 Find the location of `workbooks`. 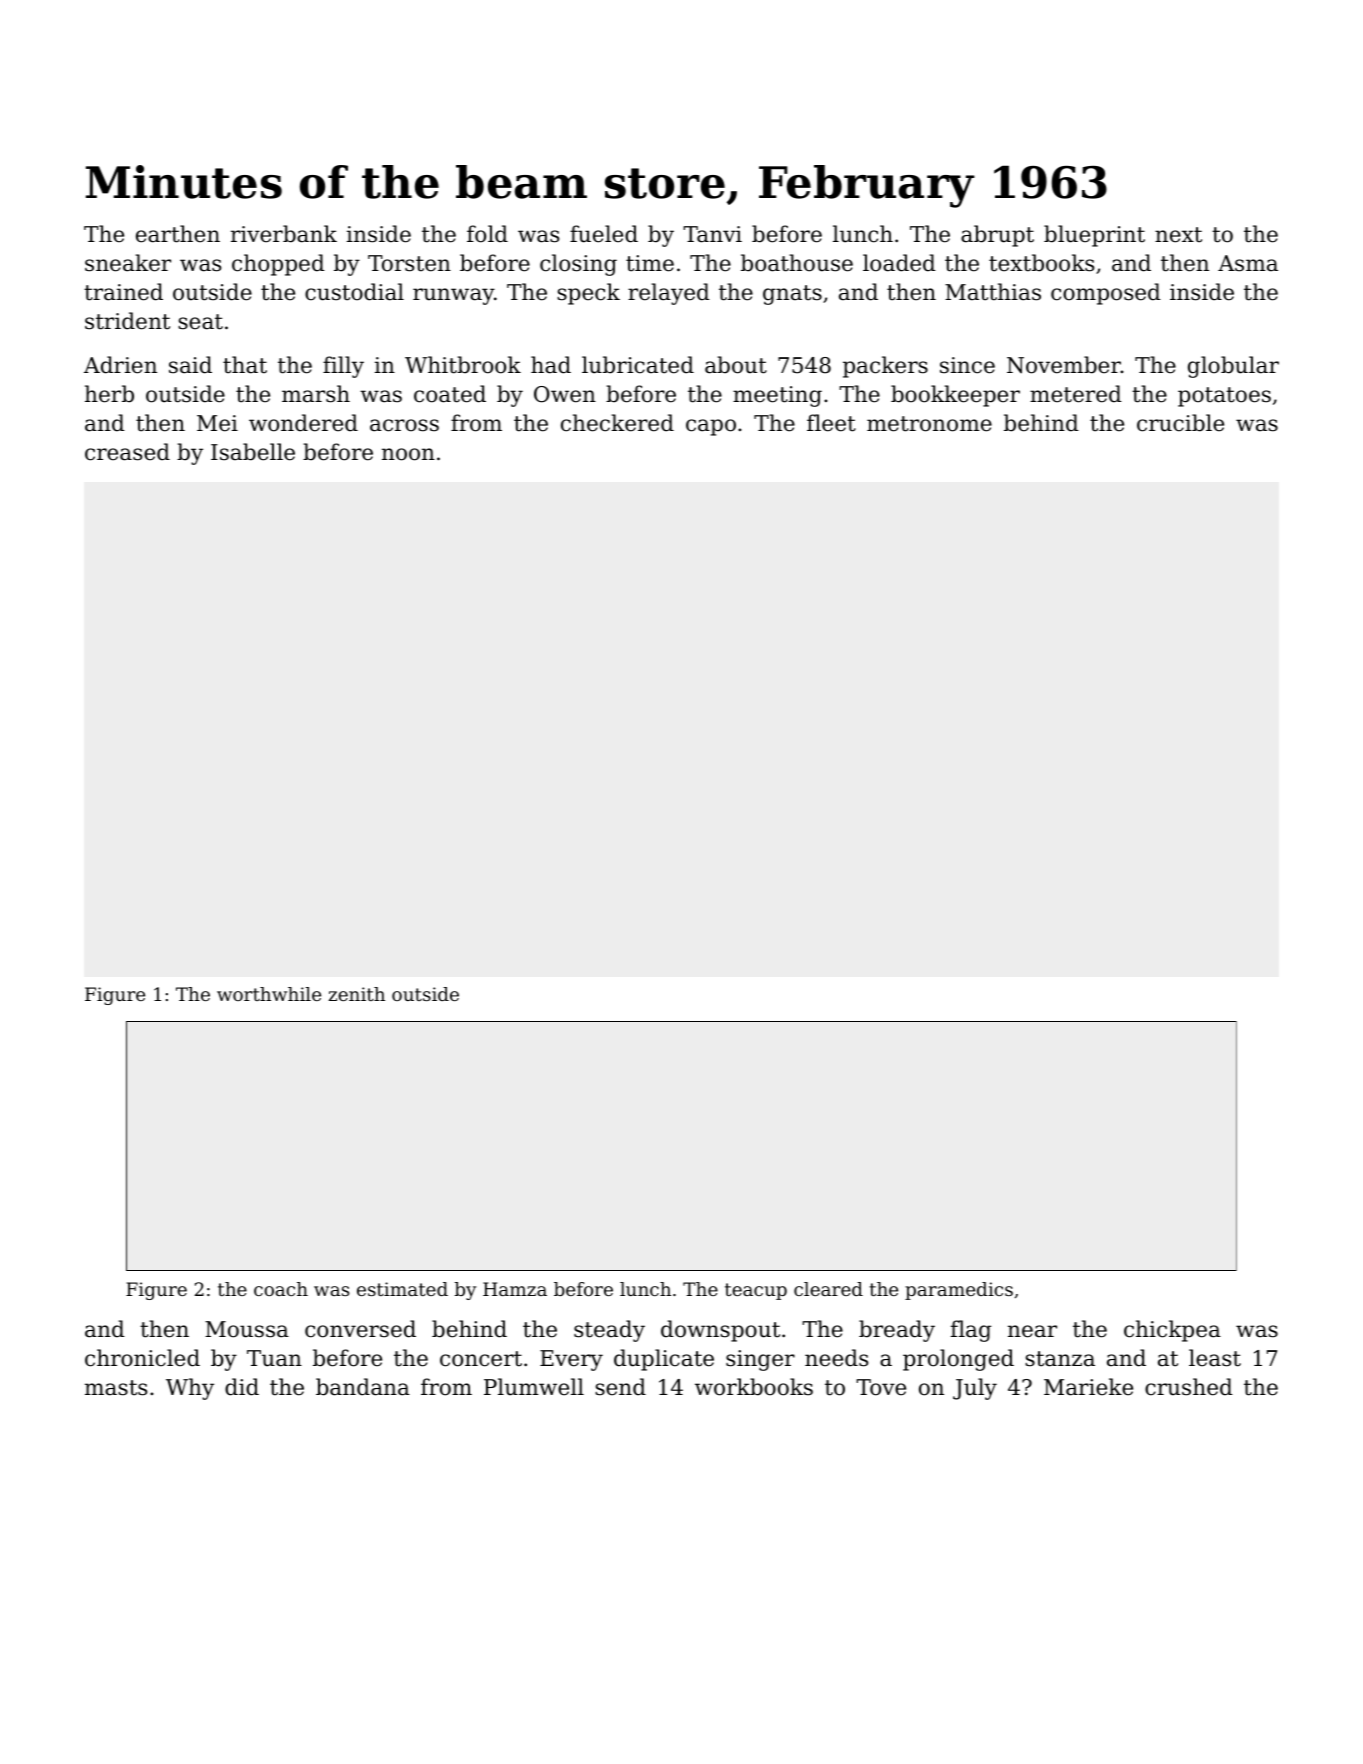

workbooks is located at coordinates (754, 1387).
